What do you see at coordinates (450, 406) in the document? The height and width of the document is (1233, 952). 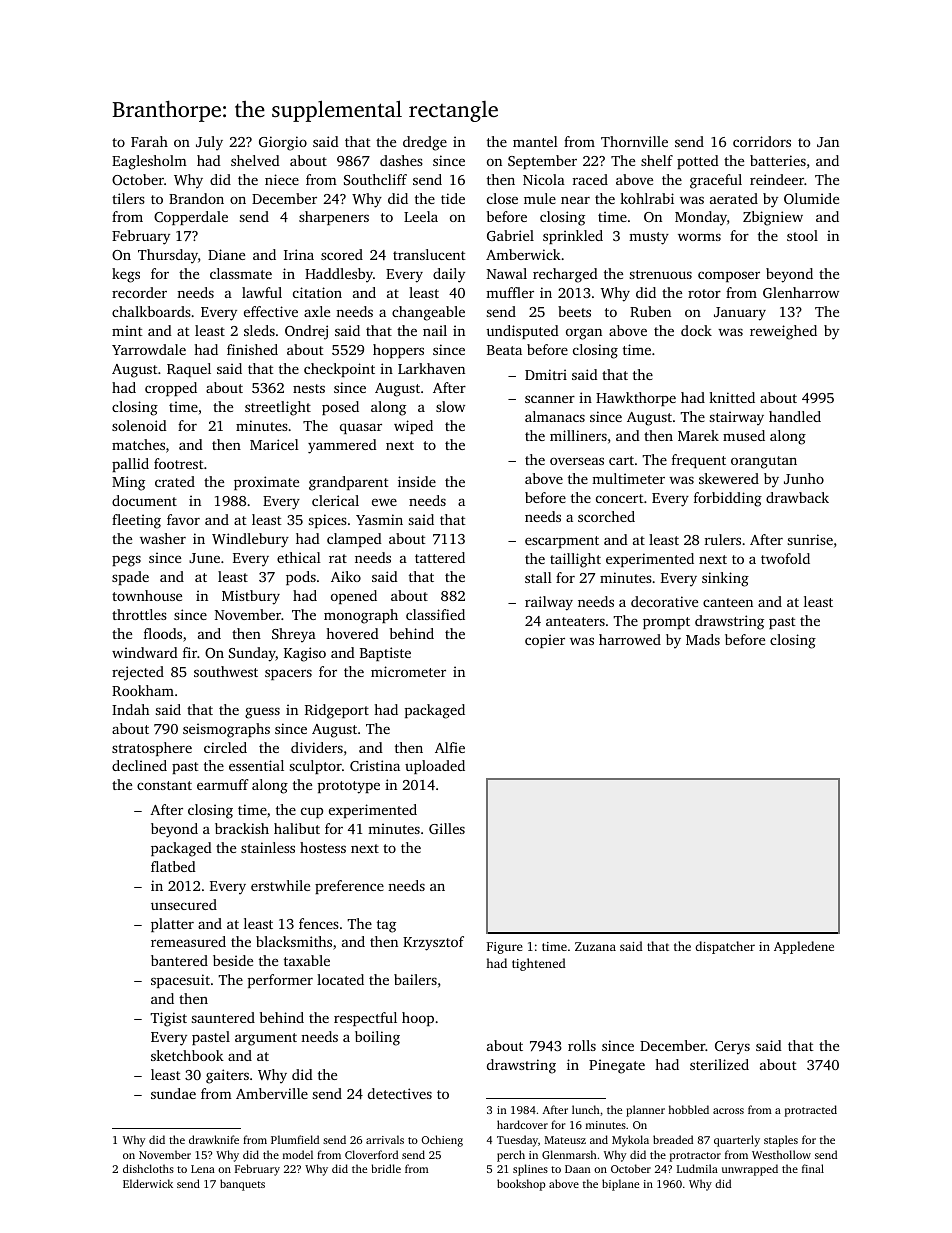 I see `slow` at bounding box center [450, 406].
